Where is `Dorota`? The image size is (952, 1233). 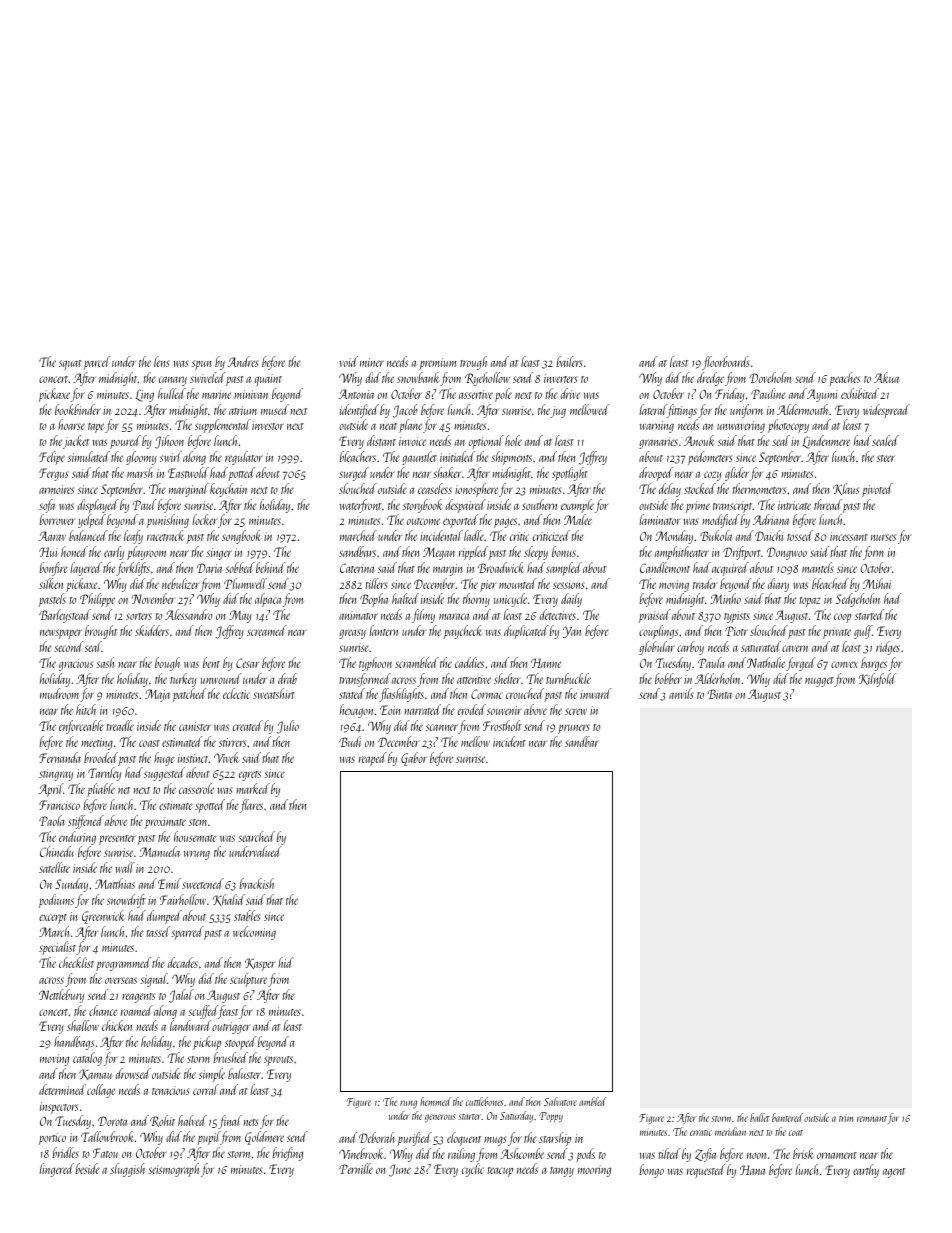
Dorota is located at coordinates (112, 1121).
